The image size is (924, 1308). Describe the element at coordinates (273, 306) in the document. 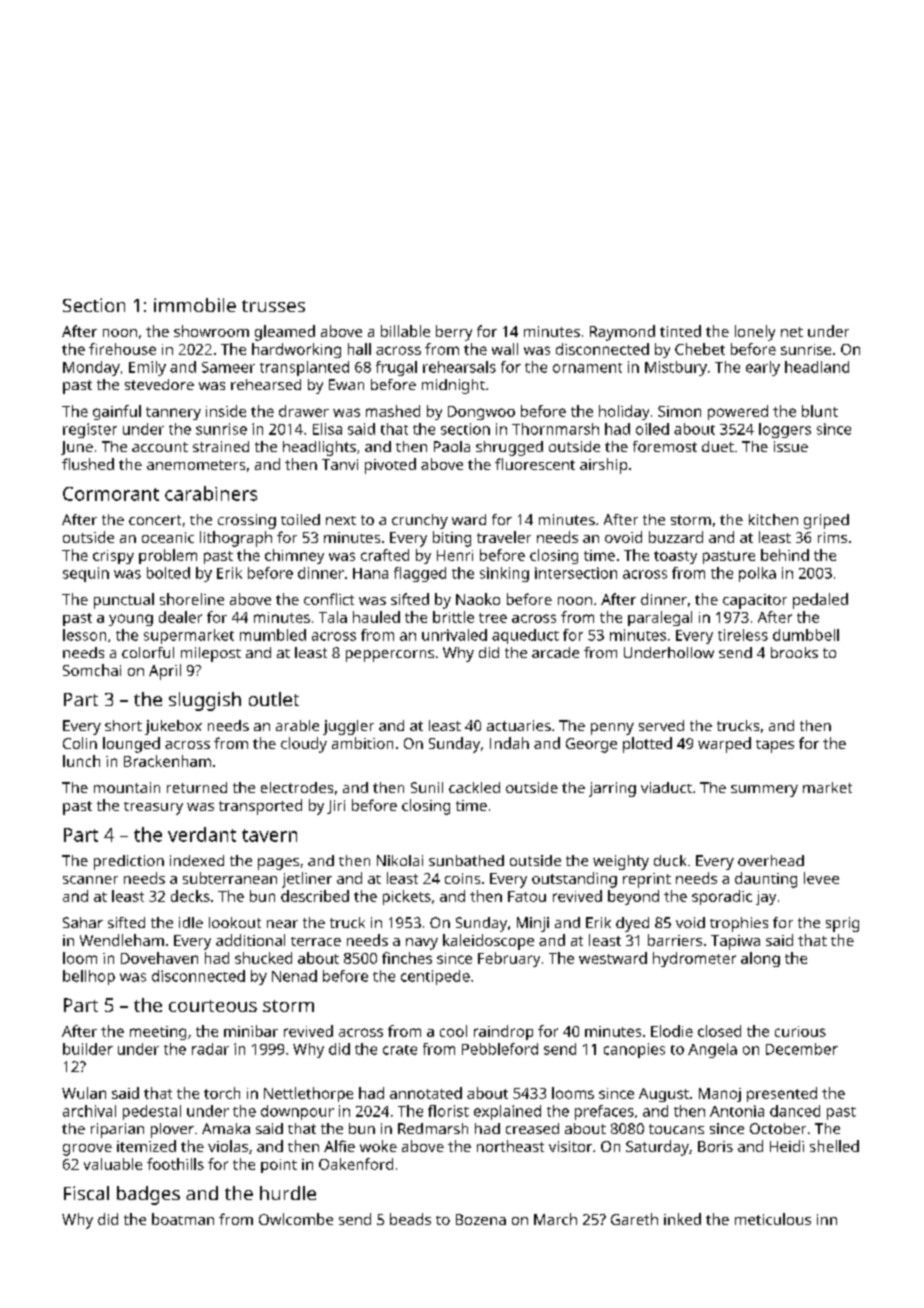

I see `trusses` at that location.
